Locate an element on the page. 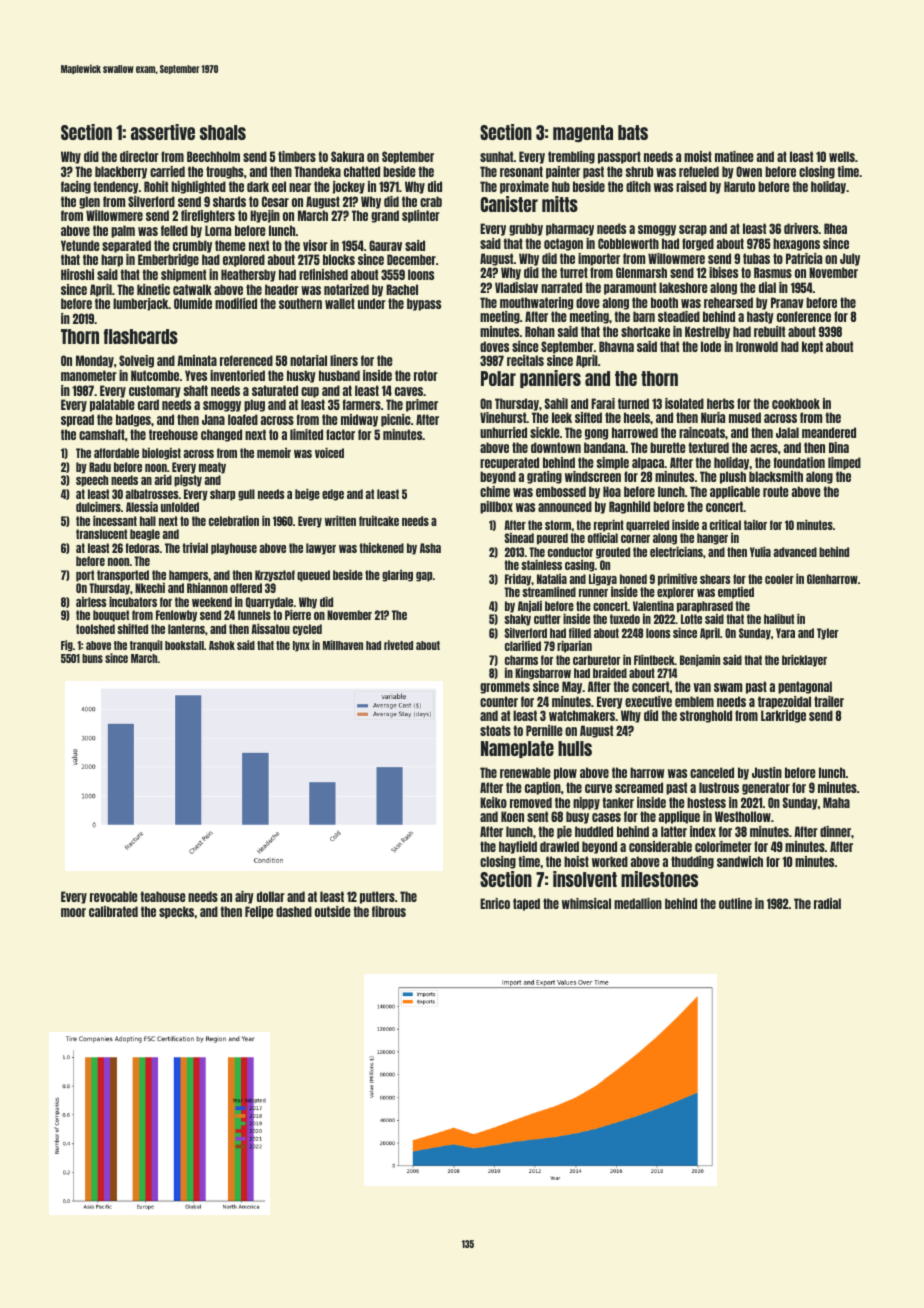  Rohan is located at coordinates (540, 331).
